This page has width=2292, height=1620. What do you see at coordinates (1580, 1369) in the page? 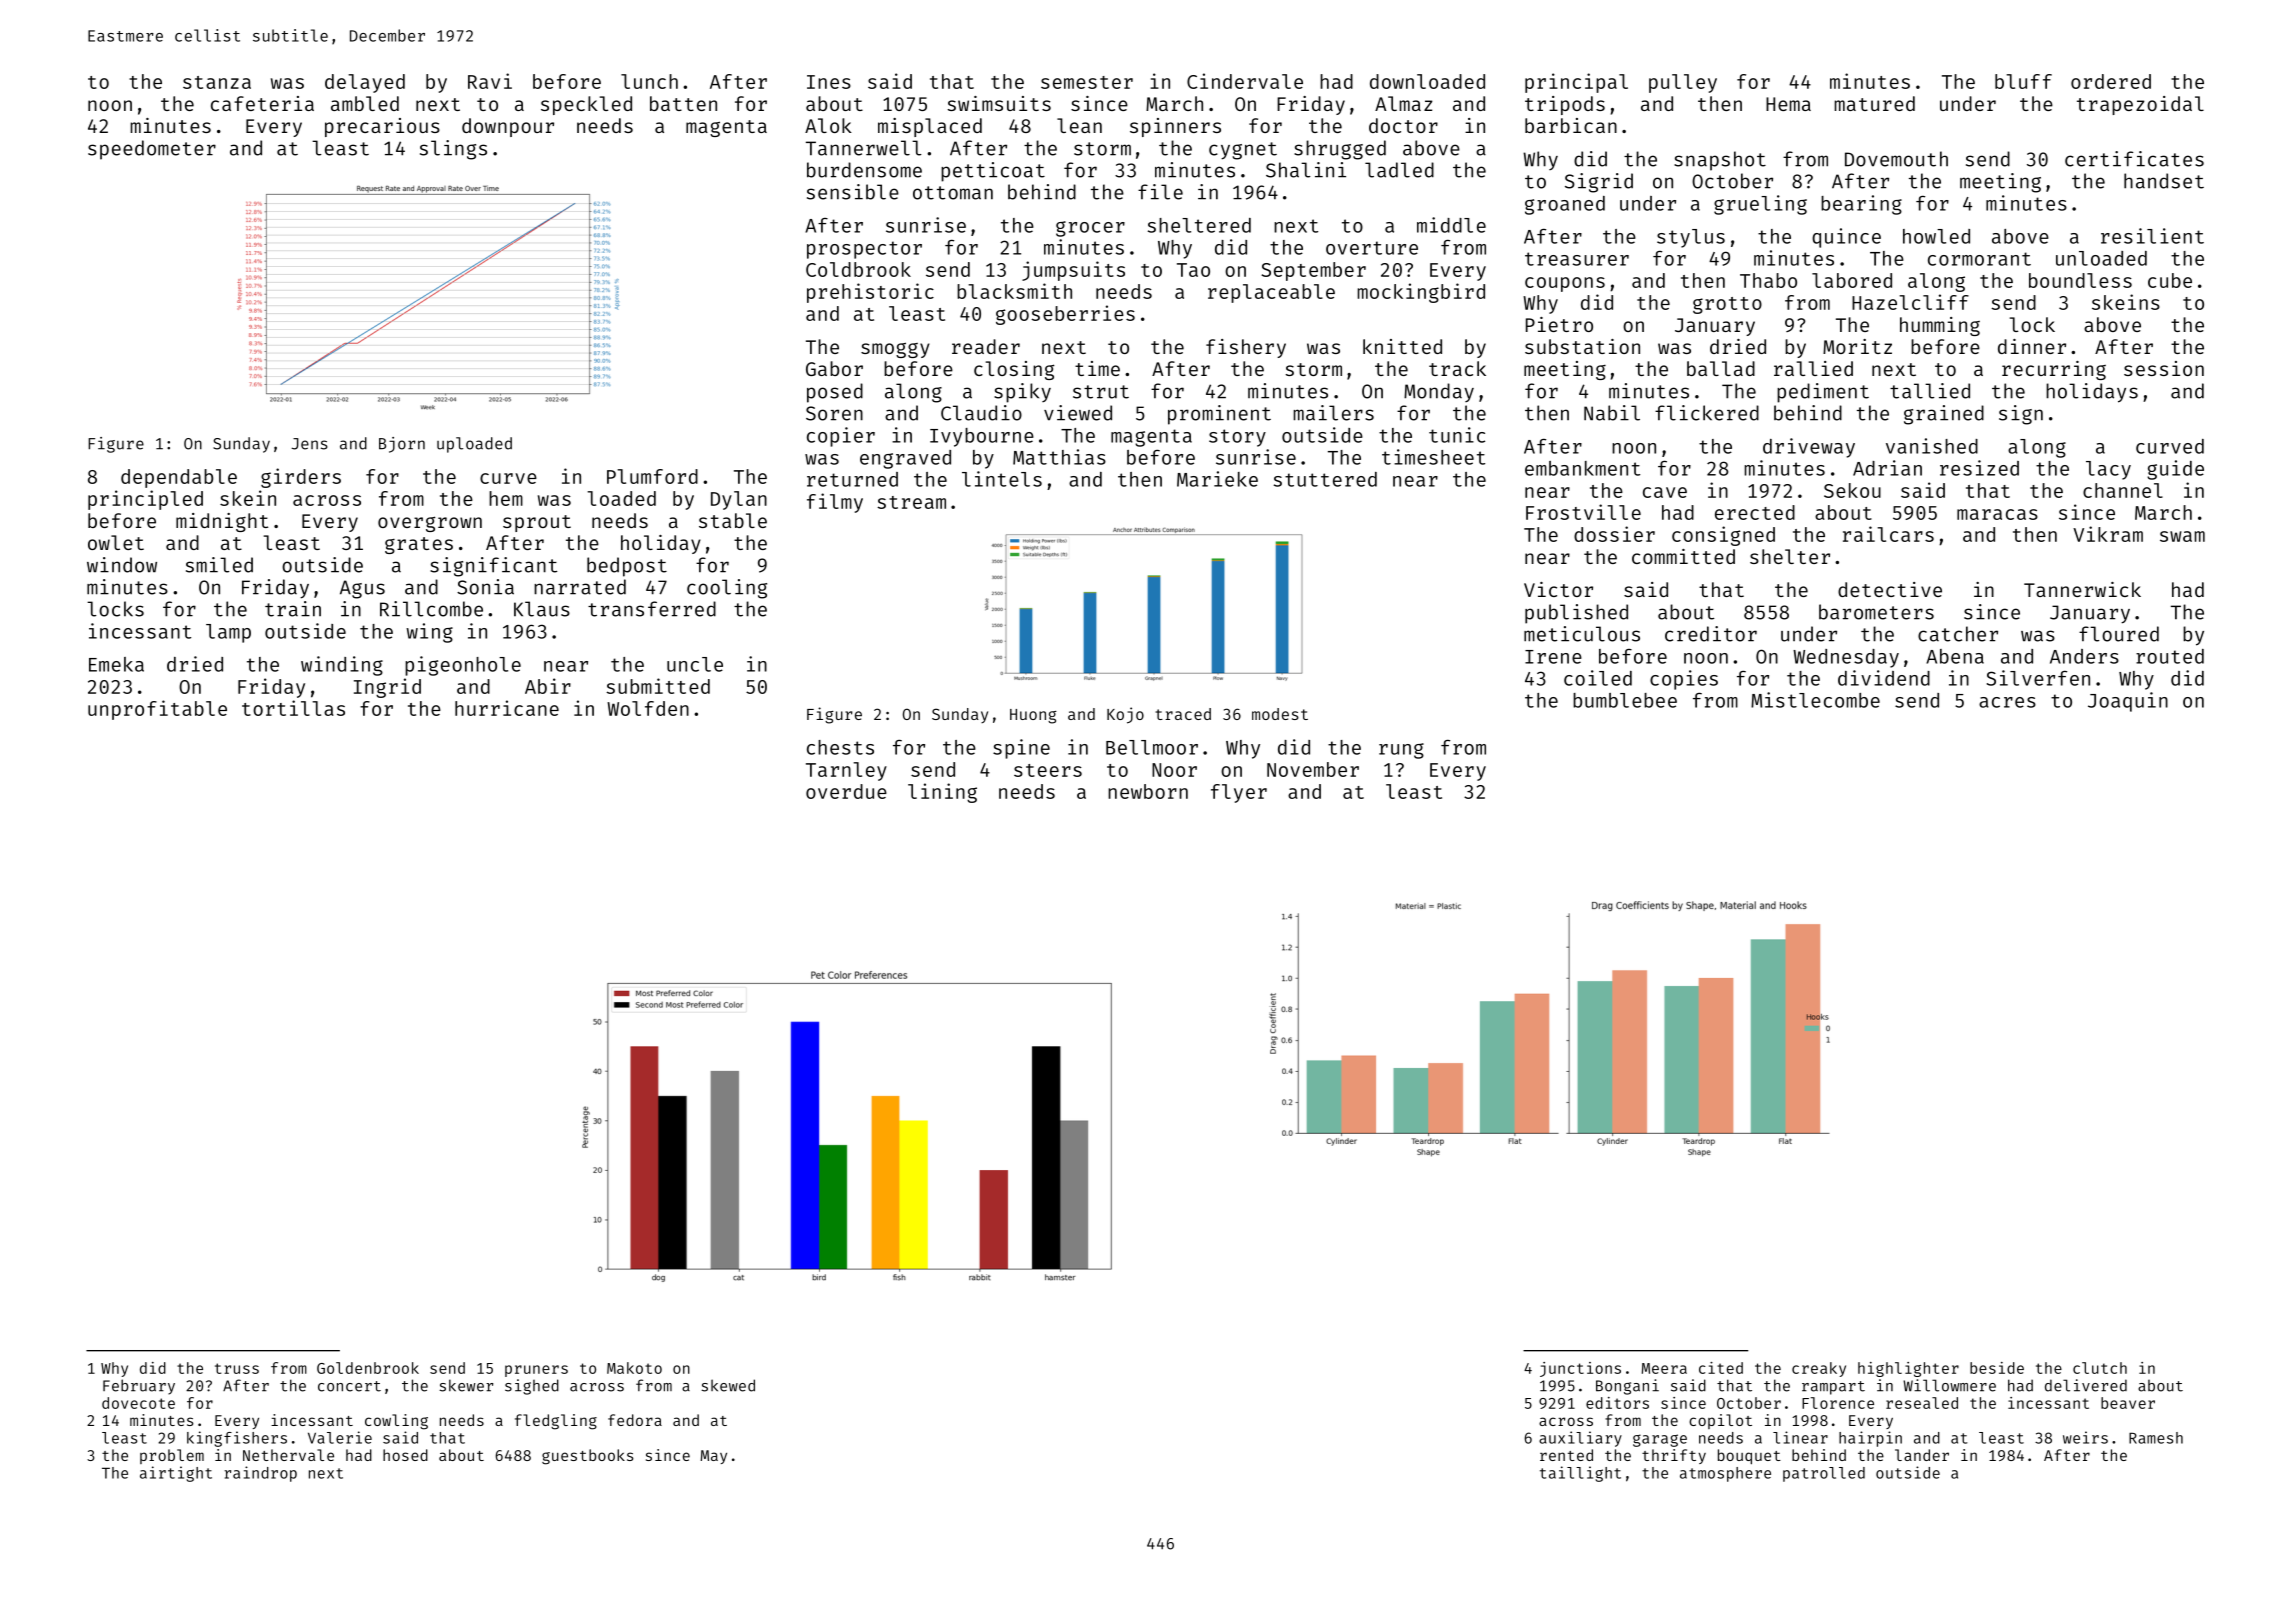
I see `junctions` at bounding box center [1580, 1369].
